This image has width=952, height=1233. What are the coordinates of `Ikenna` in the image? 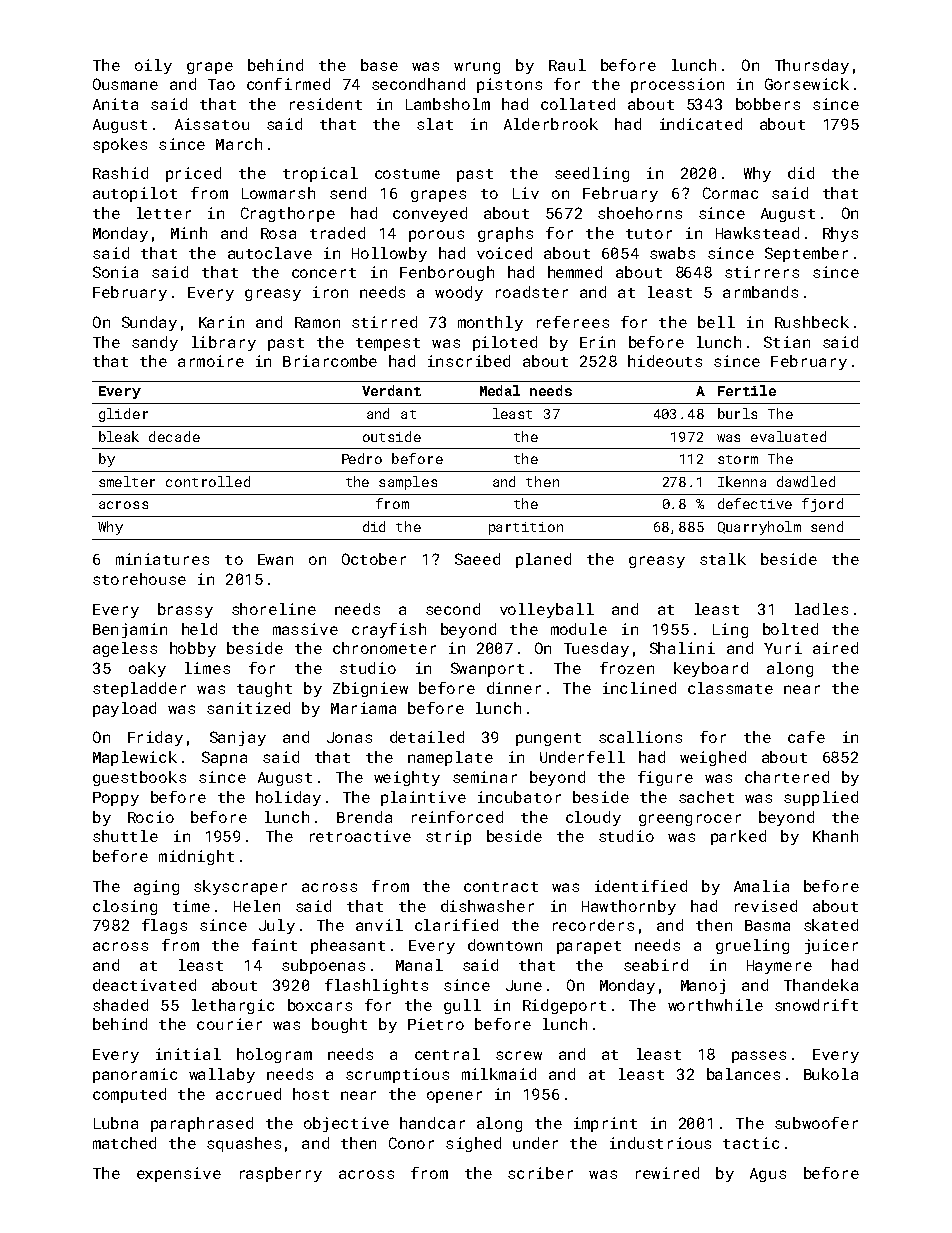 It's located at (742, 481).
